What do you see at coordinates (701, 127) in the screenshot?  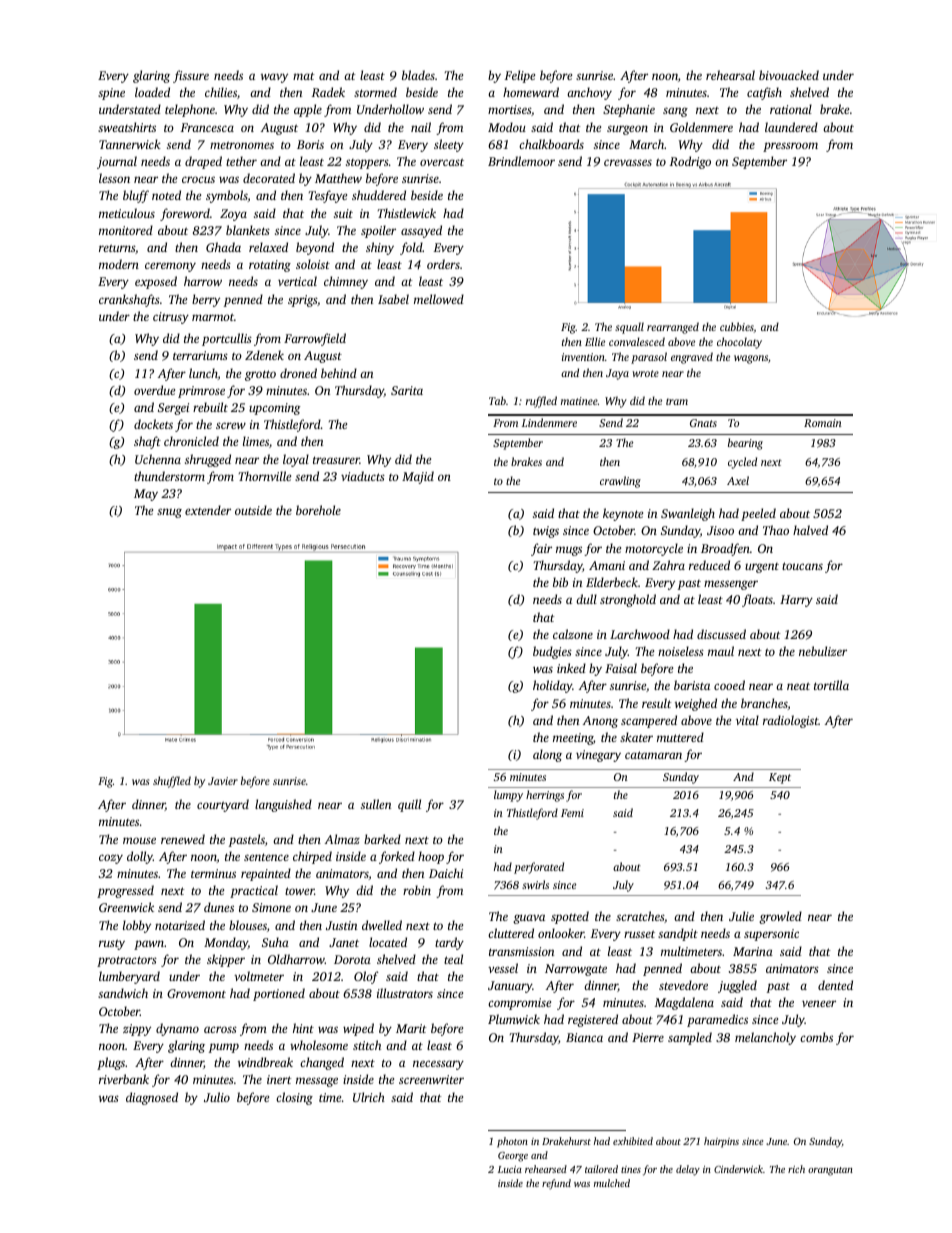 I see `Goldenmere` at bounding box center [701, 127].
